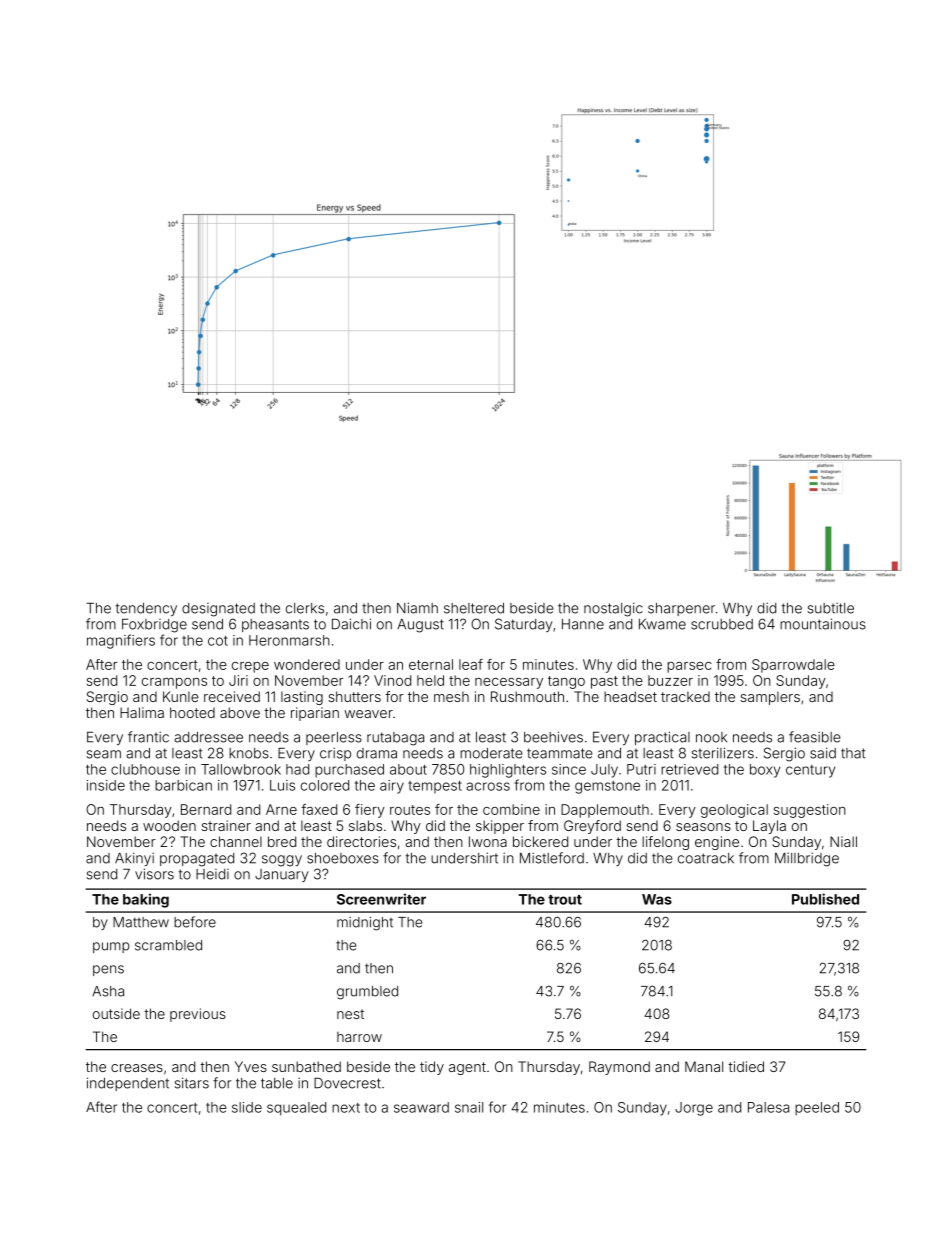 The width and height of the page is (952, 1233). What do you see at coordinates (657, 899) in the page?
I see `Was` at bounding box center [657, 899].
